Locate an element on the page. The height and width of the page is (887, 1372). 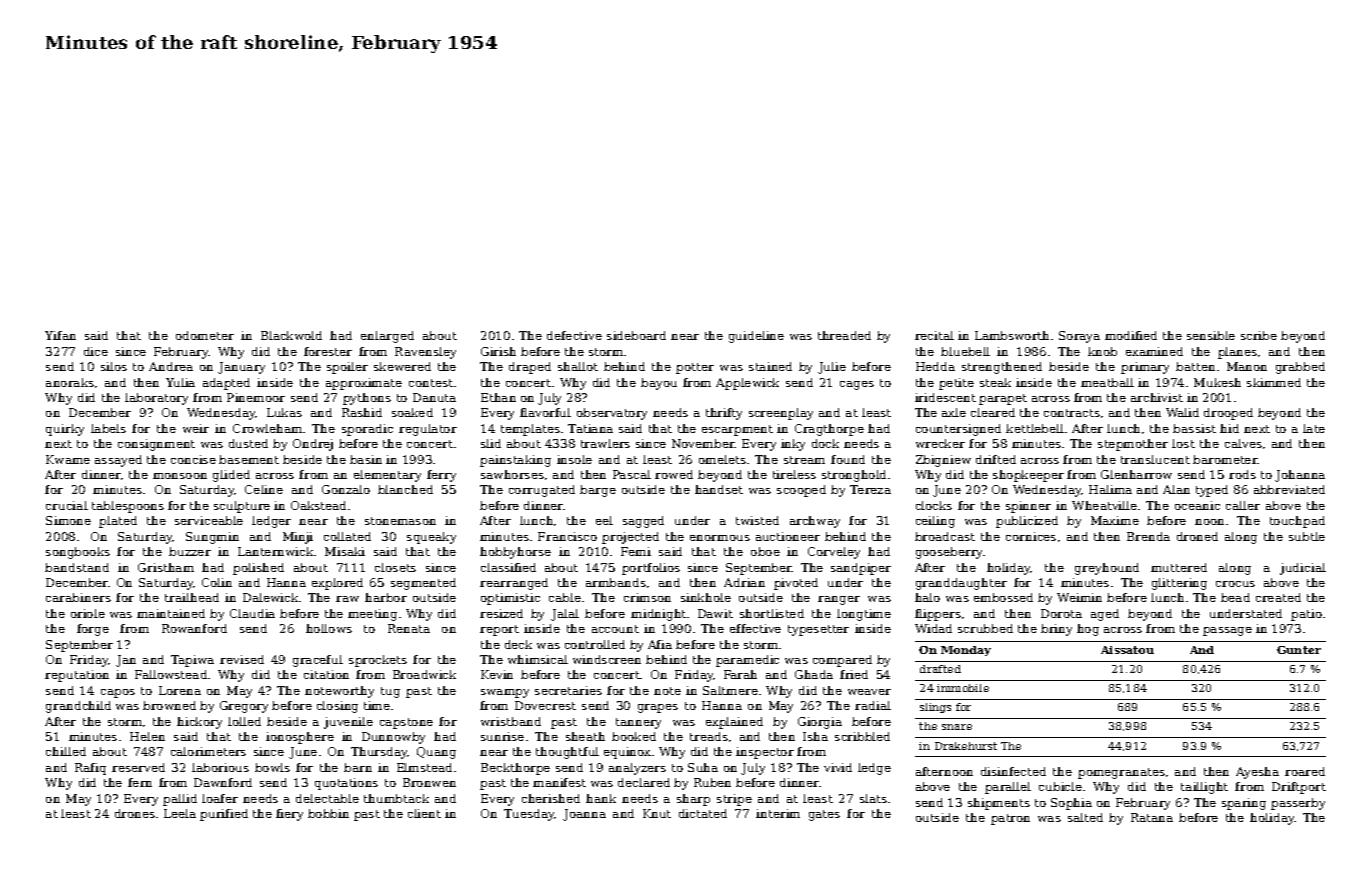
Yifan is located at coordinates (60, 335).
